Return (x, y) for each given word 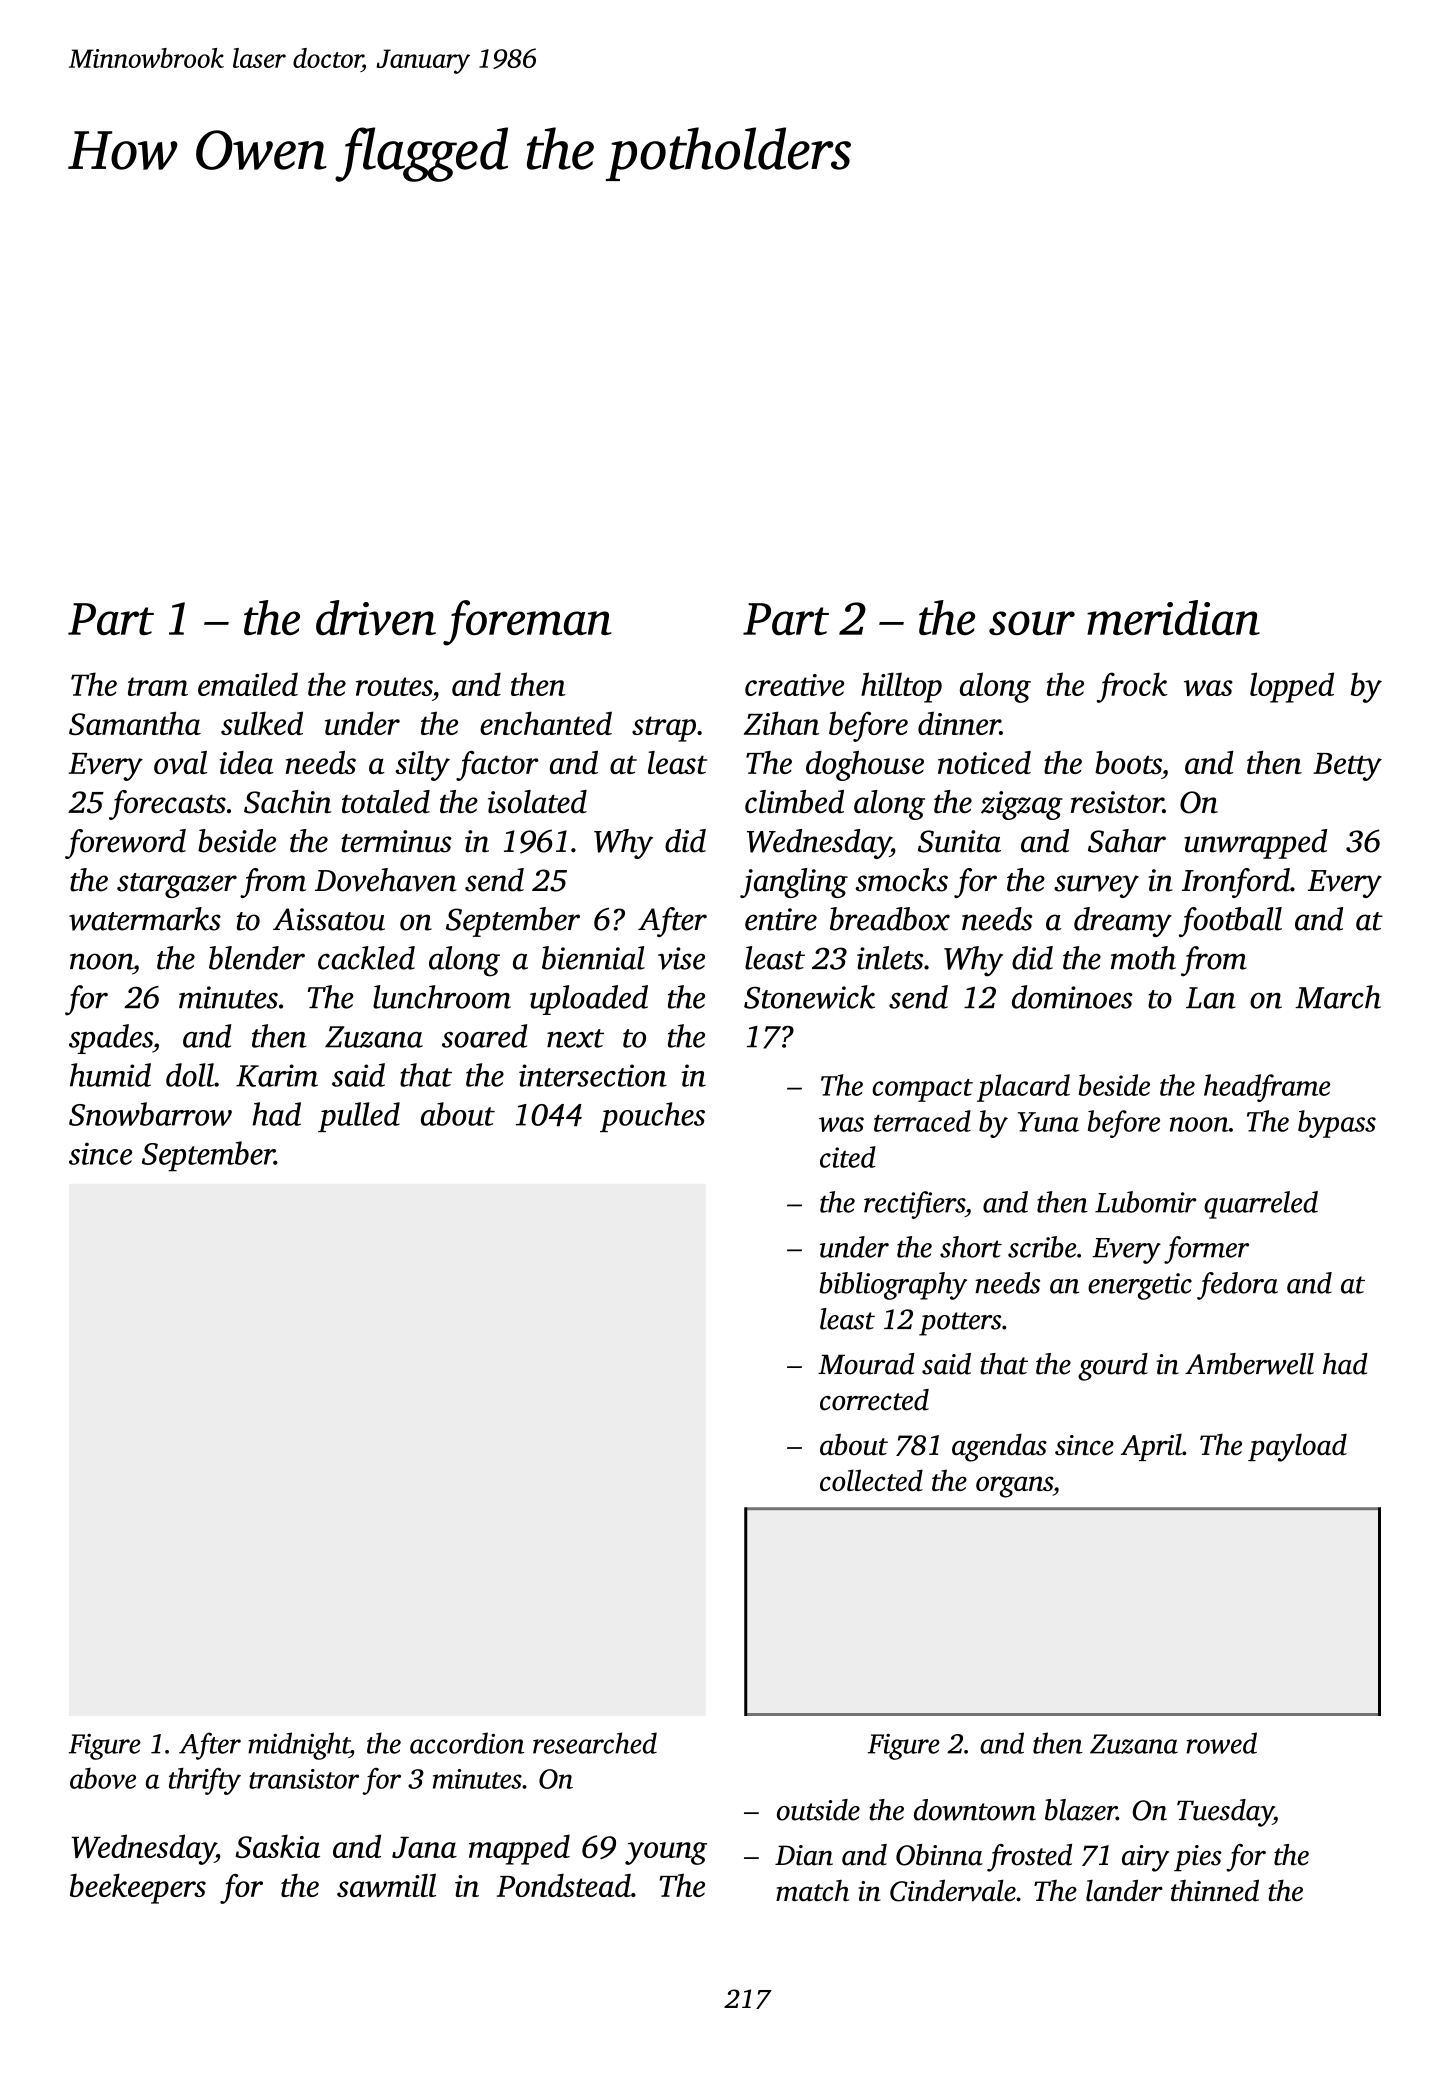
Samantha (135, 723)
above (103, 1778)
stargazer (177, 885)
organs (1014, 1487)
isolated (537, 802)
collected (871, 1480)
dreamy (1123, 922)
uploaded (589, 1000)
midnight (299, 1746)
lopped (1292, 687)
